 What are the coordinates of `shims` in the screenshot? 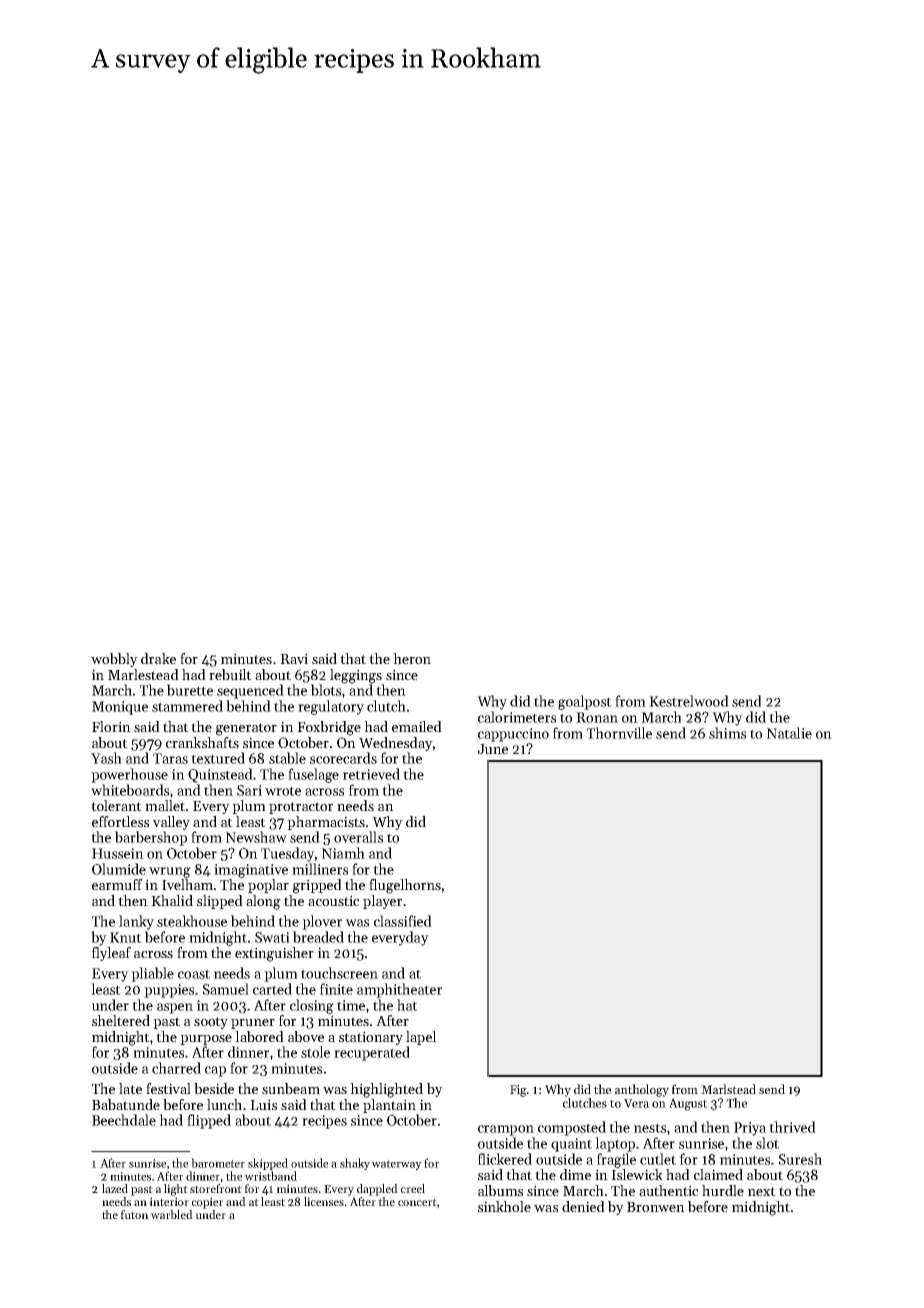 It's located at (727, 733).
